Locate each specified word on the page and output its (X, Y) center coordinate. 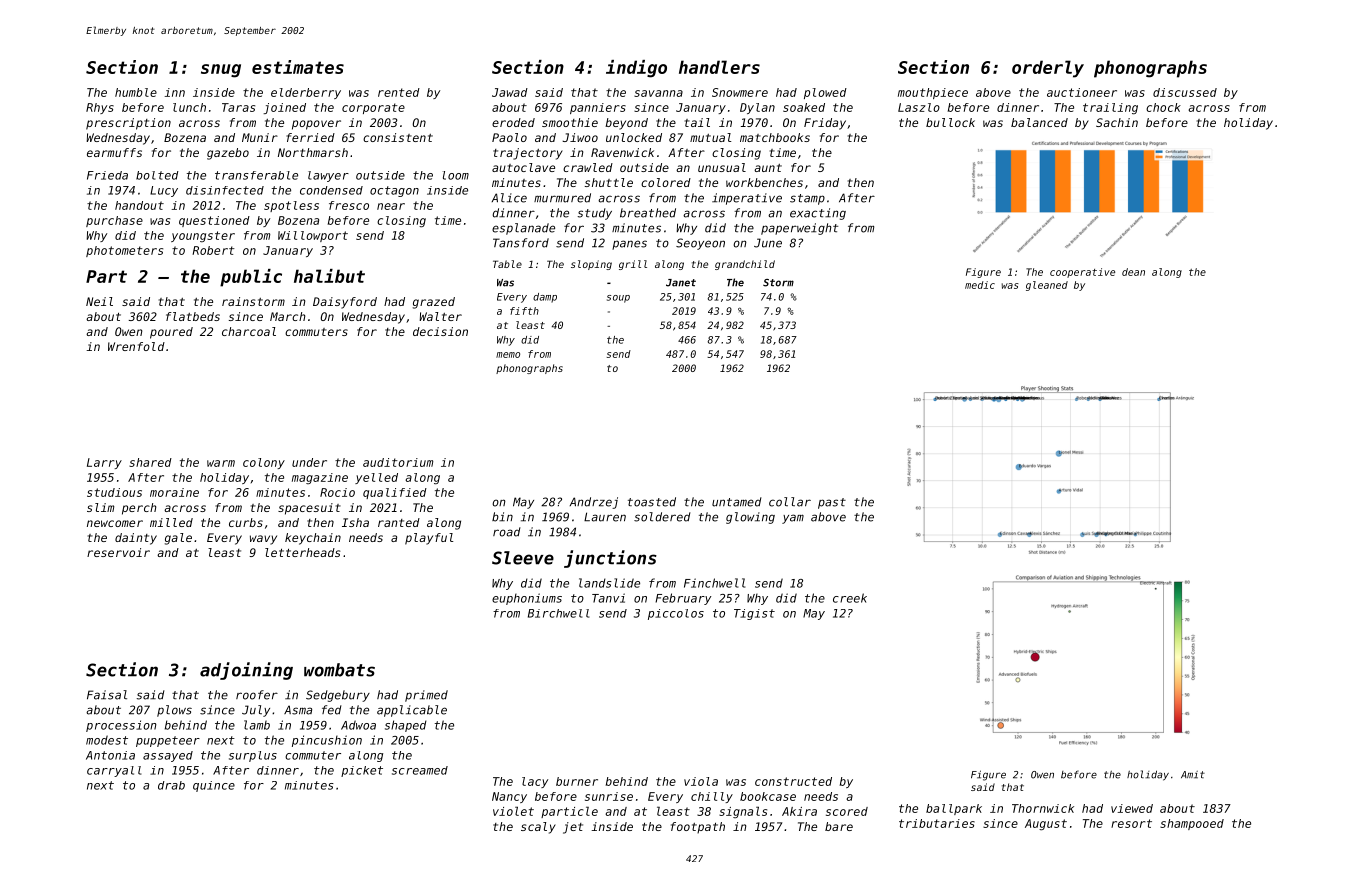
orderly (1048, 69)
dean (1133, 272)
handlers (719, 67)
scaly (538, 828)
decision (440, 331)
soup (618, 299)
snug (221, 71)
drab (171, 785)
